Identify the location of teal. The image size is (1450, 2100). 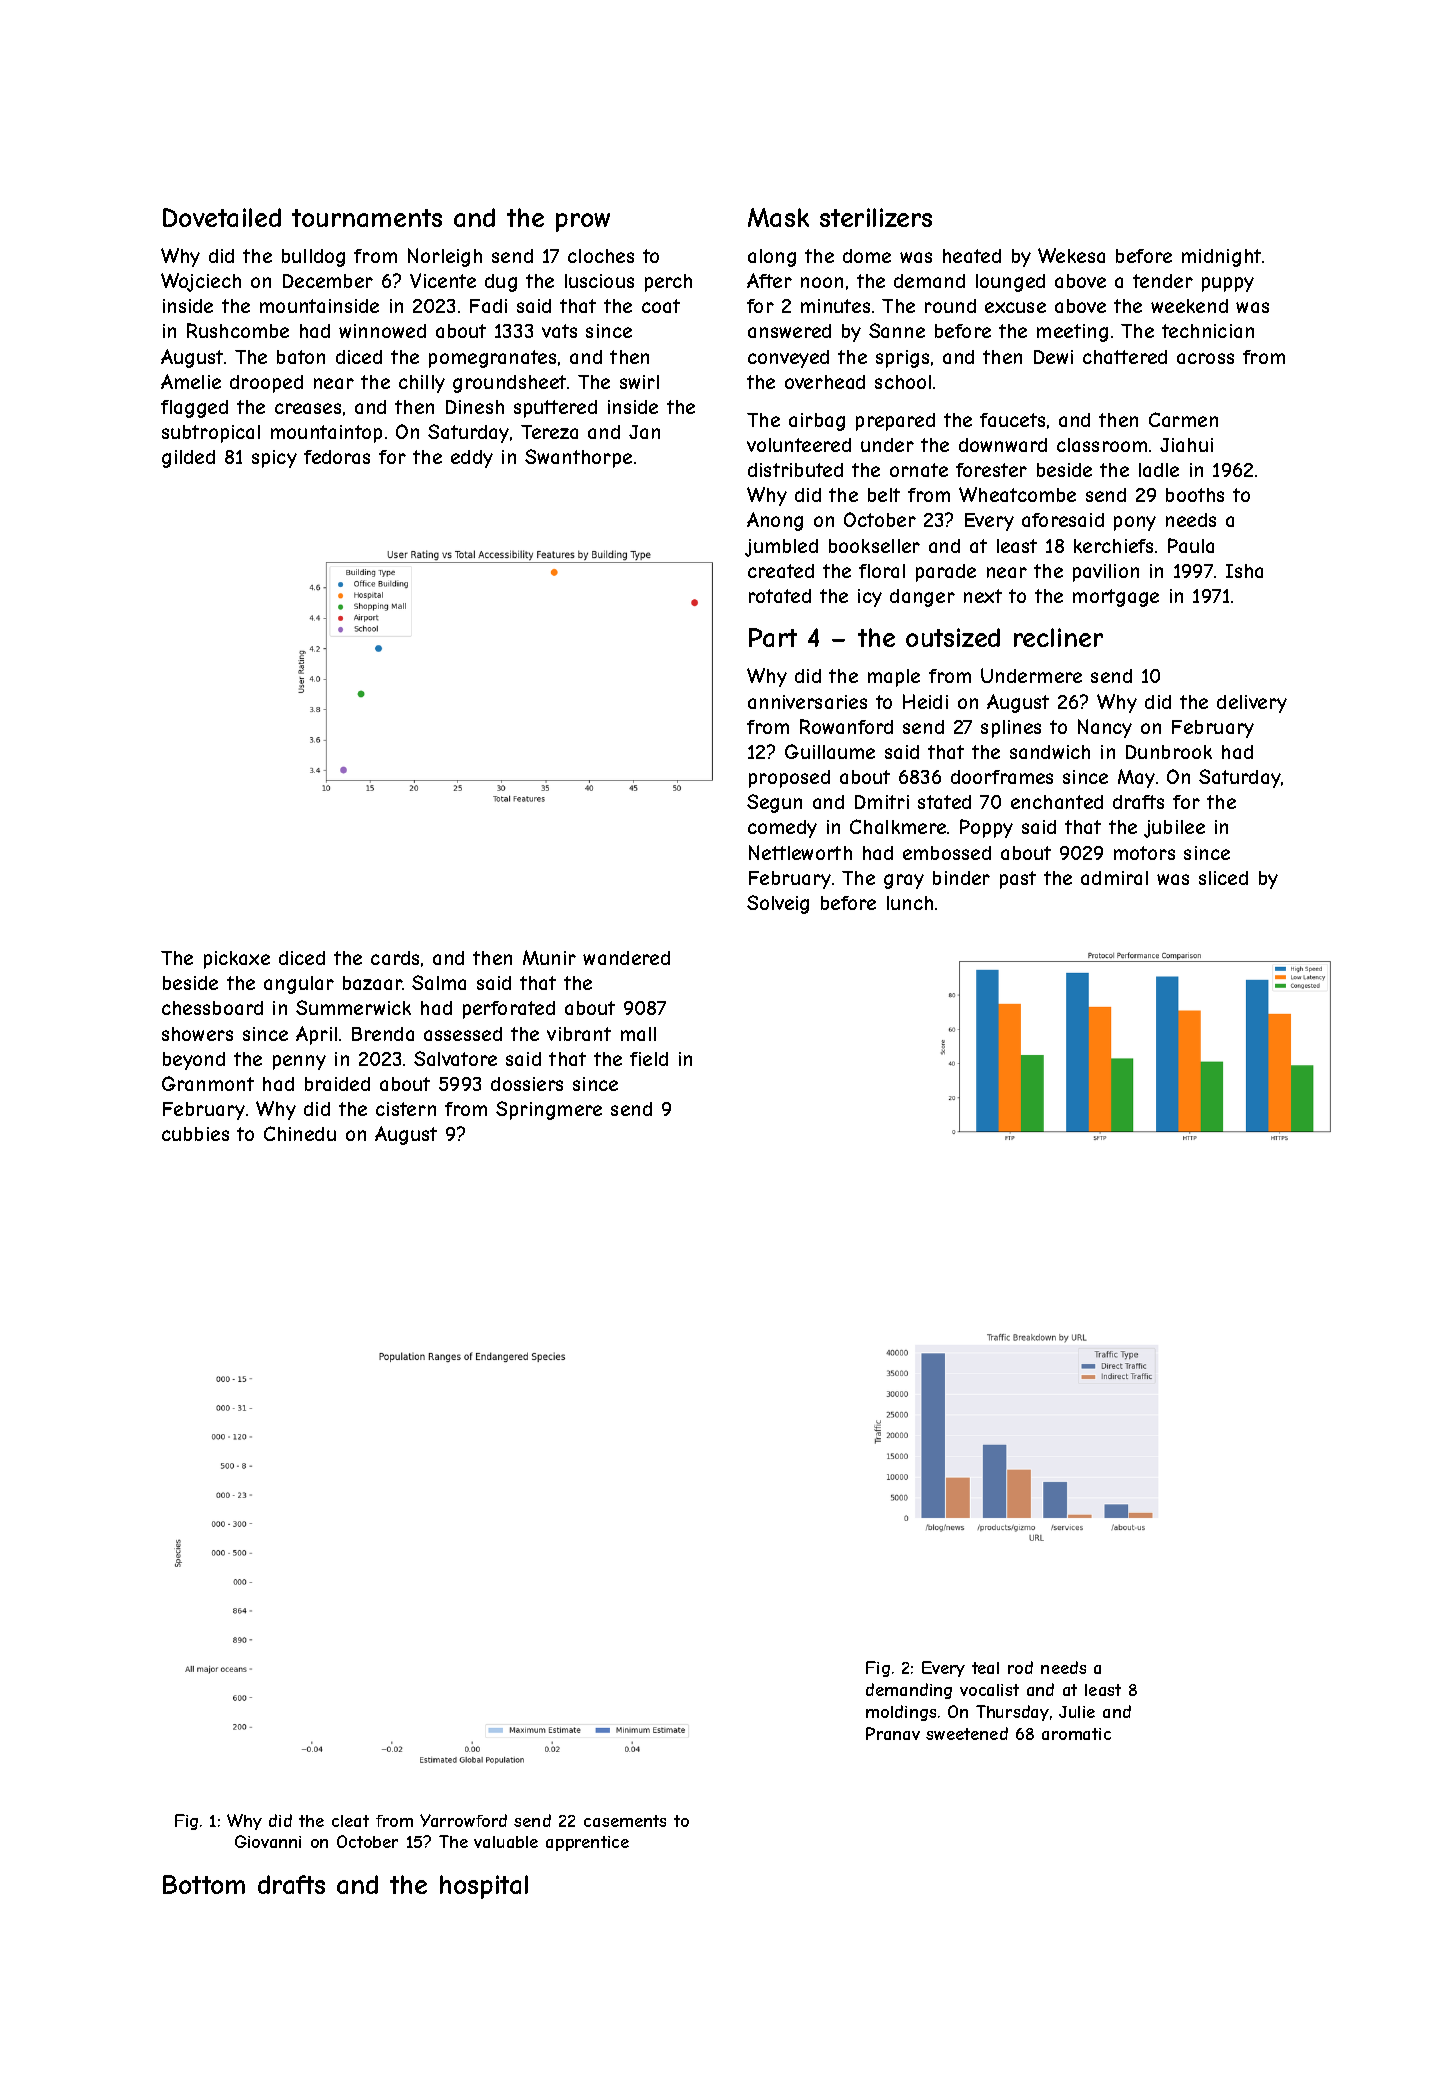
(985, 1668).
